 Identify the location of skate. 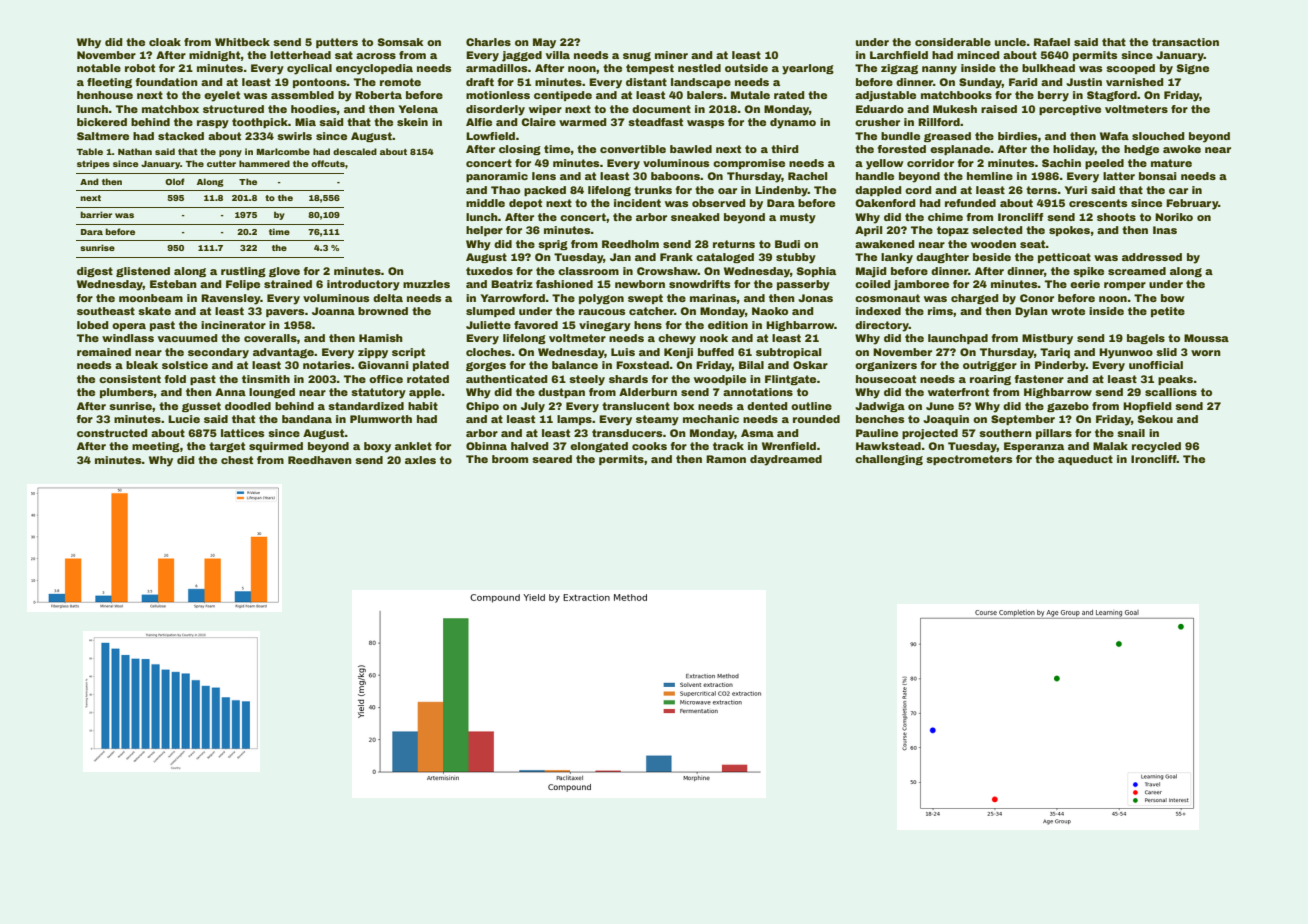
(154, 311).
